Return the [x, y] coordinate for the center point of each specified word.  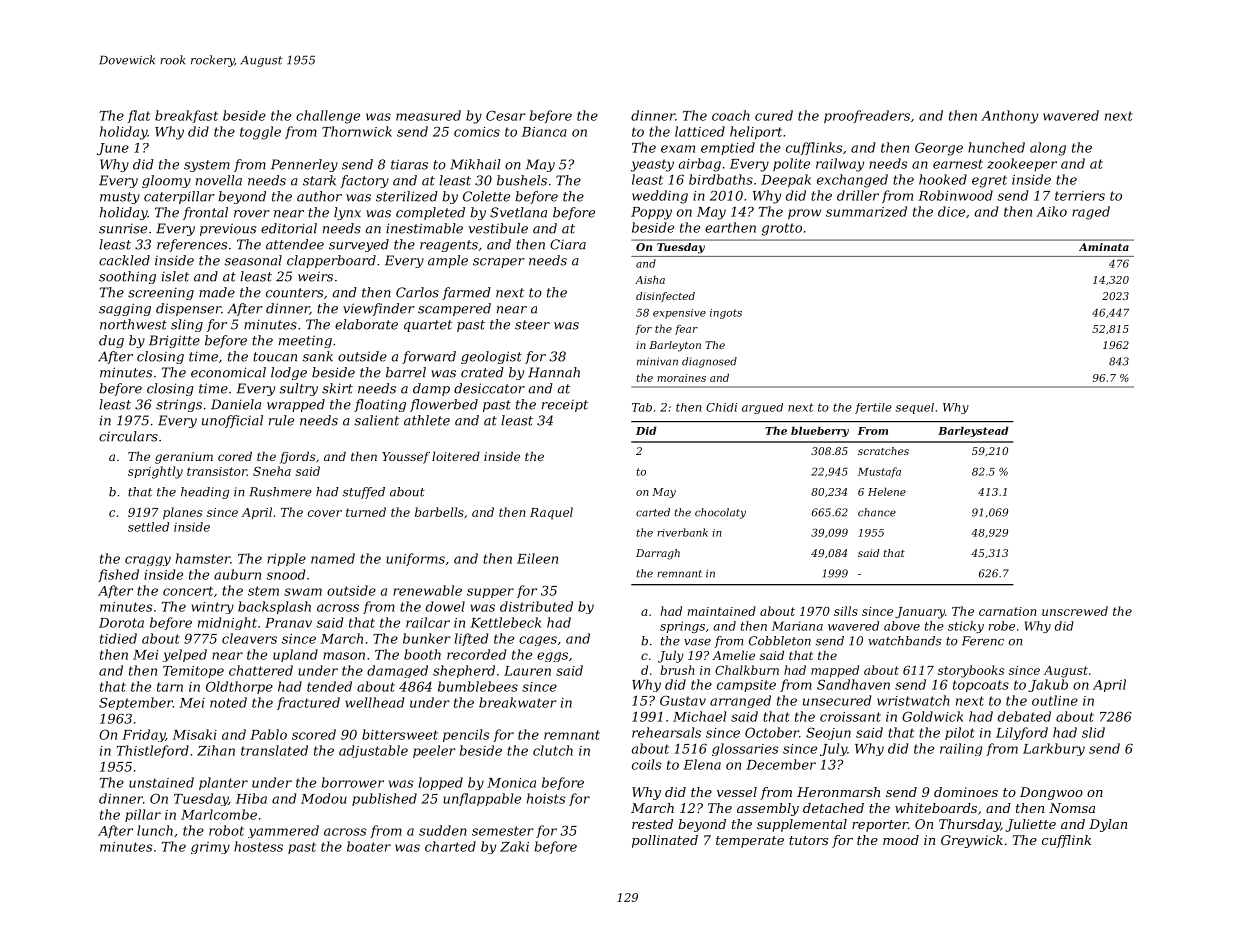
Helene [887, 491]
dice [951, 211]
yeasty [652, 165]
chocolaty [720, 513]
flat [139, 116]
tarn [170, 687]
